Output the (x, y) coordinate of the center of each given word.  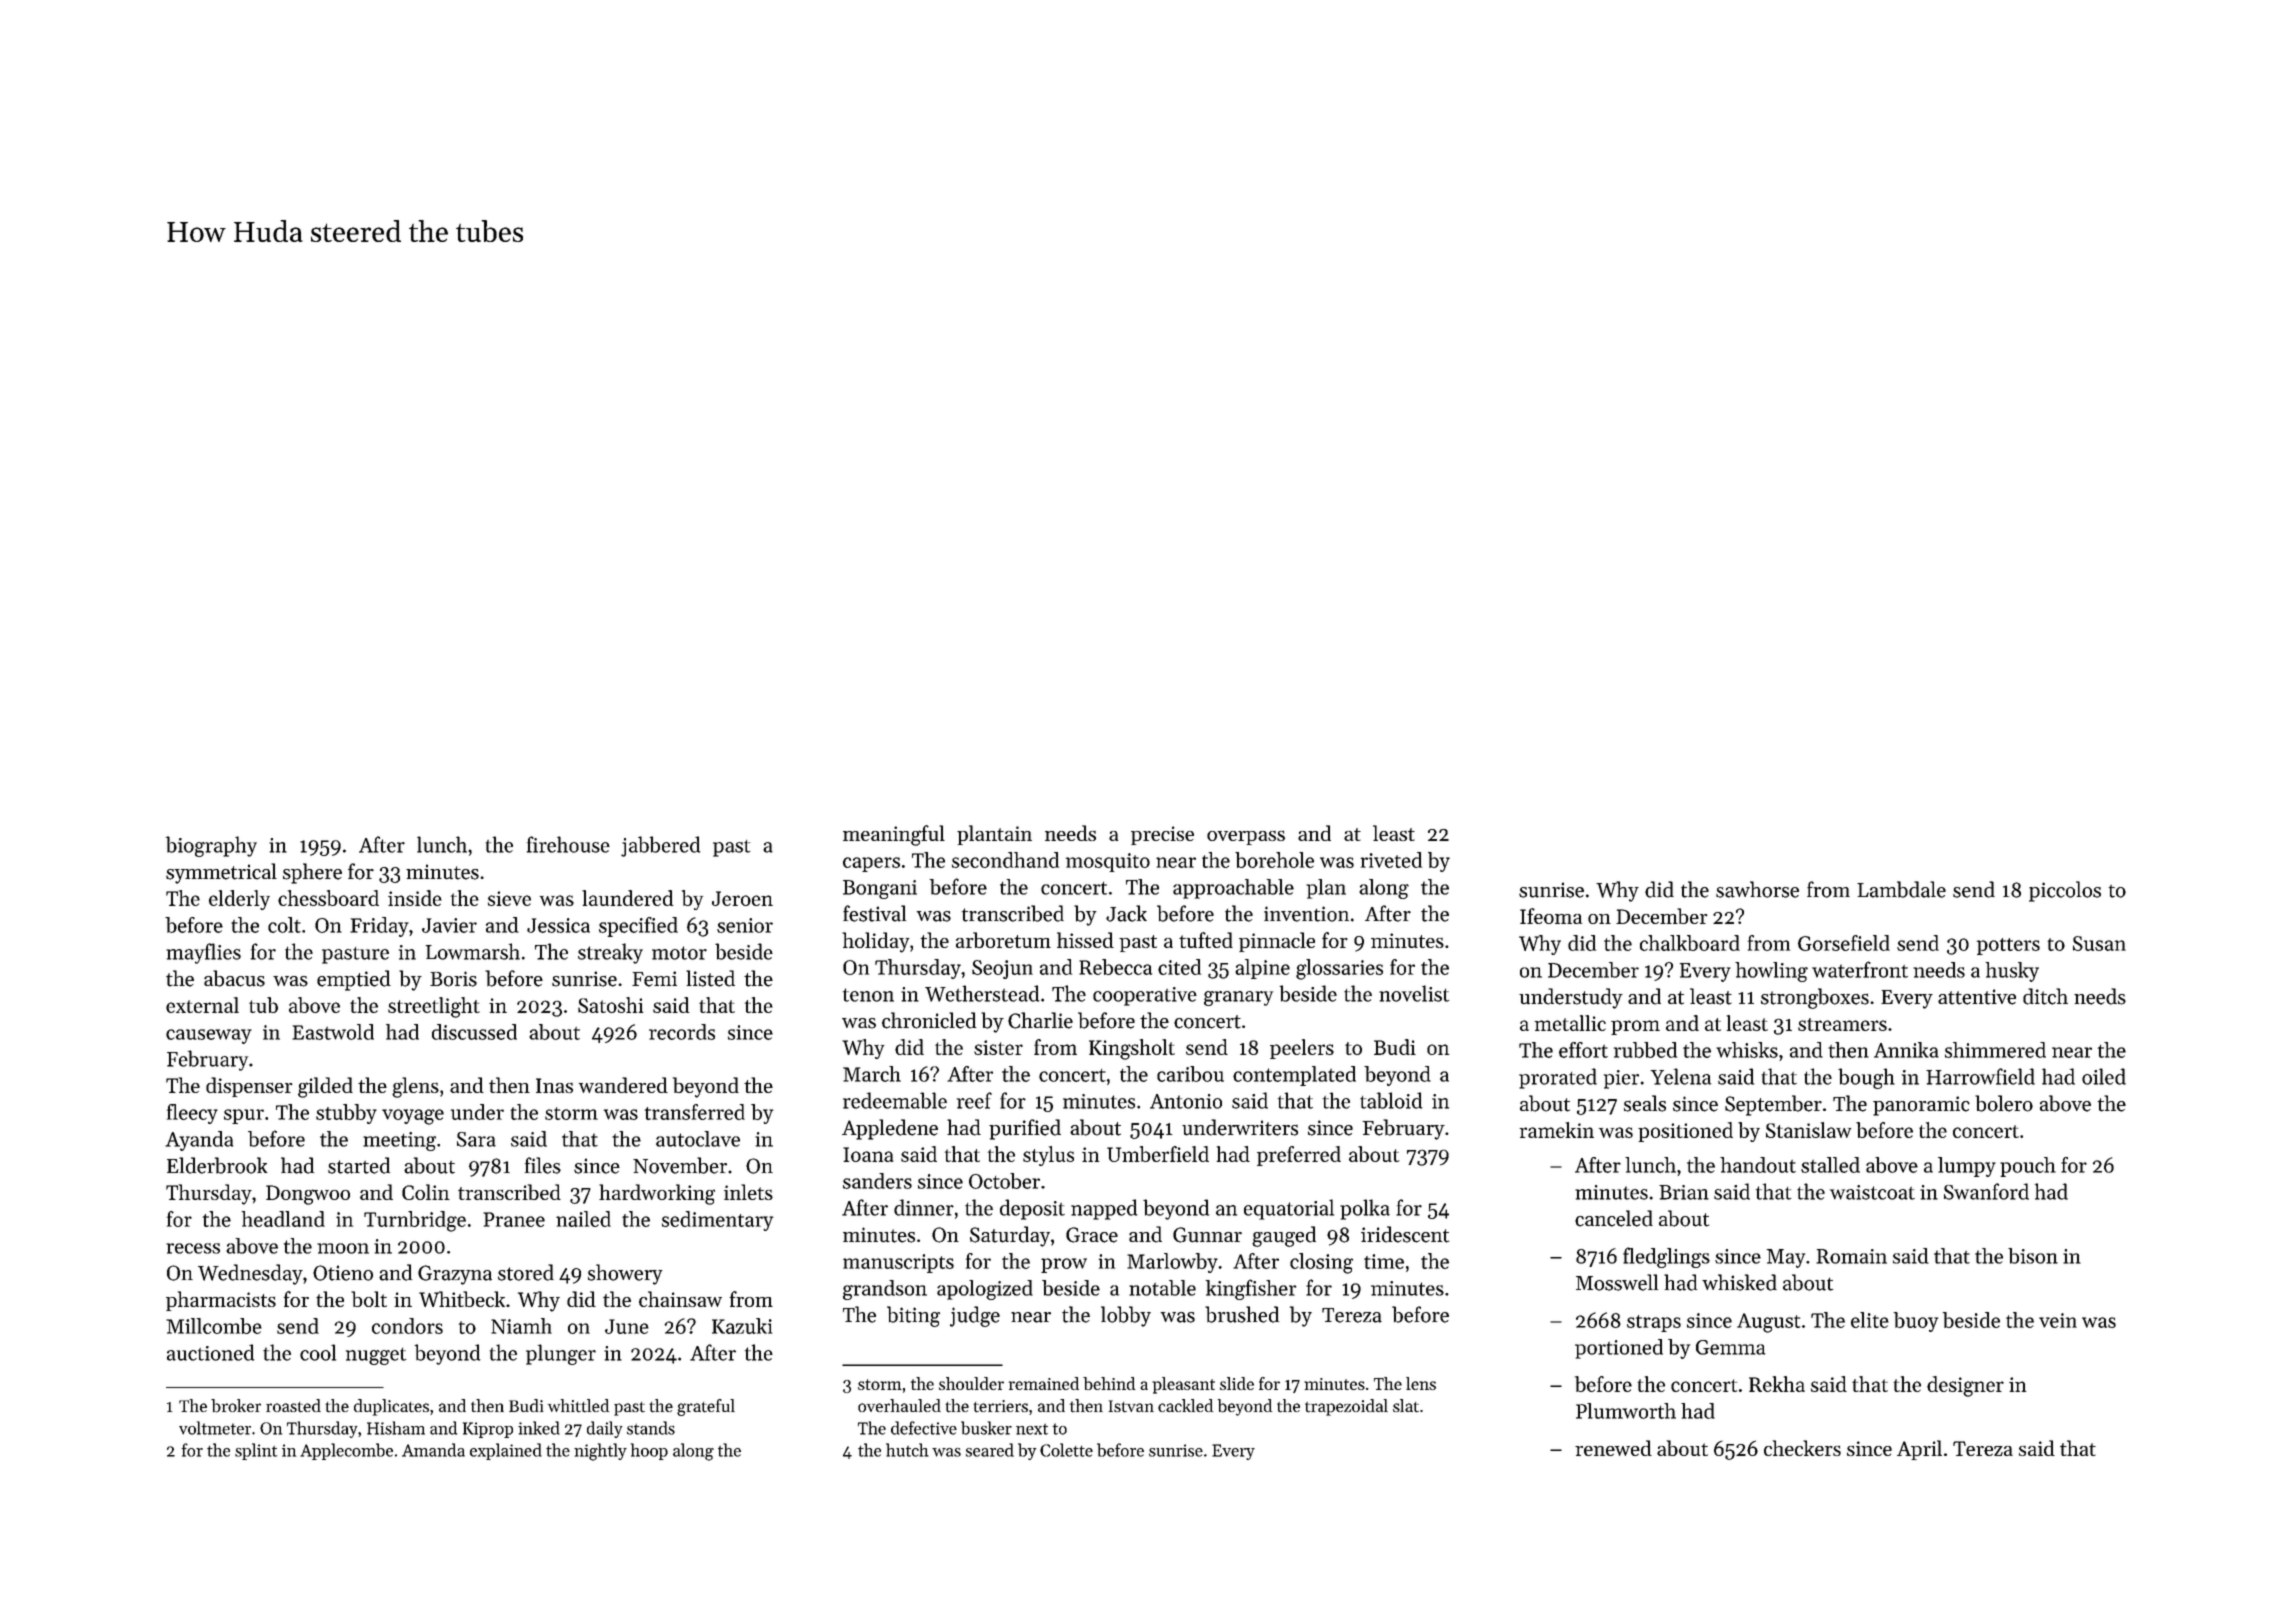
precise (1162, 835)
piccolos (2065, 891)
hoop (649, 1451)
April (1919, 1450)
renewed (1613, 1448)
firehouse (568, 844)
